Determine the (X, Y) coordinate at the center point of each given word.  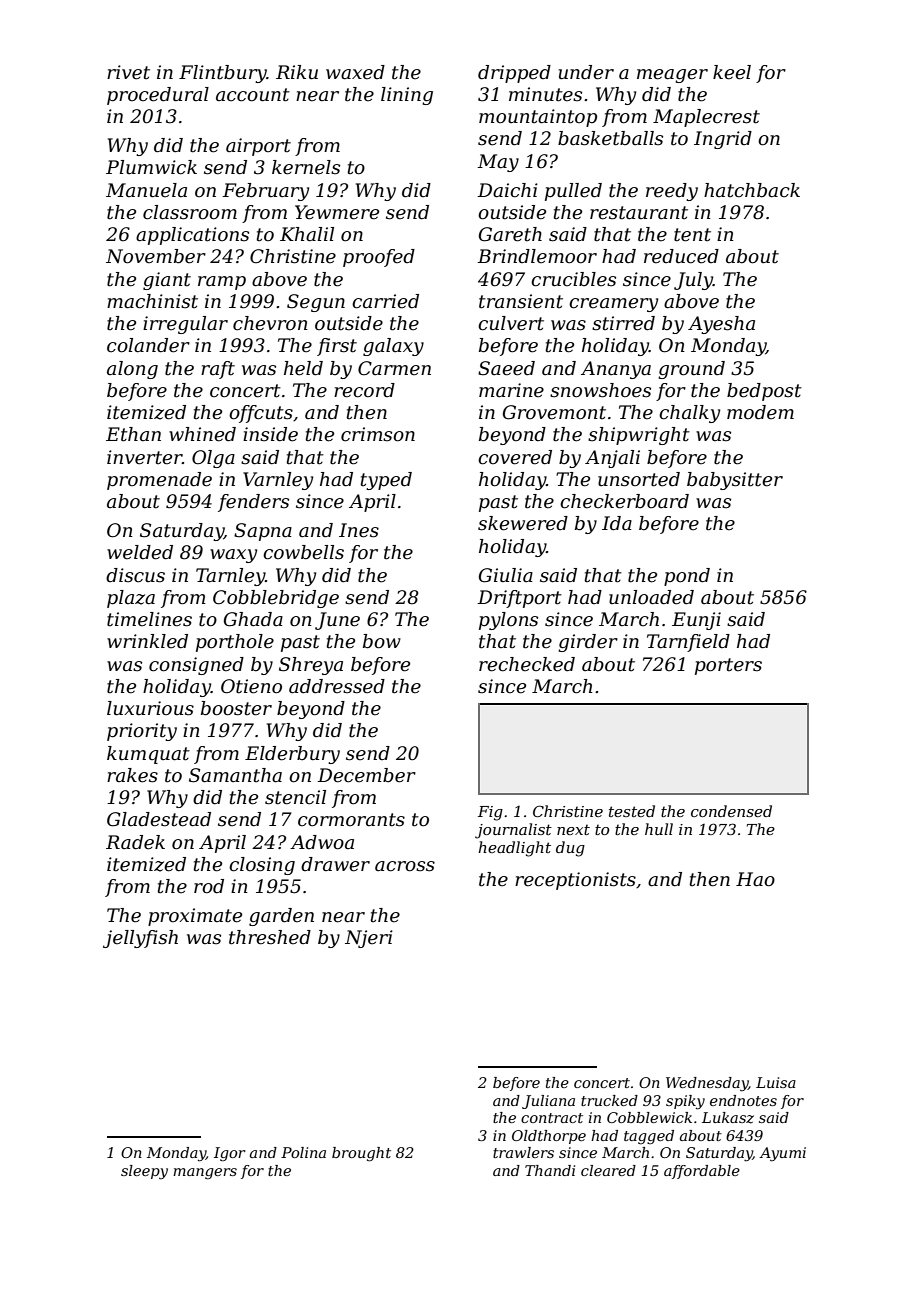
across (405, 866)
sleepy (144, 1172)
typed (386, 481)
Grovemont (554, 412)
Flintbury (223, 74)
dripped (514, 74)
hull (659, 829)
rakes (132, 775)
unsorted (639, 479)
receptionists (575, 881)
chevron (270, 323)
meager (672, 76)
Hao (755, 879)
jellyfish (140, 939)
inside (270, 434)
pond (687, 577)
